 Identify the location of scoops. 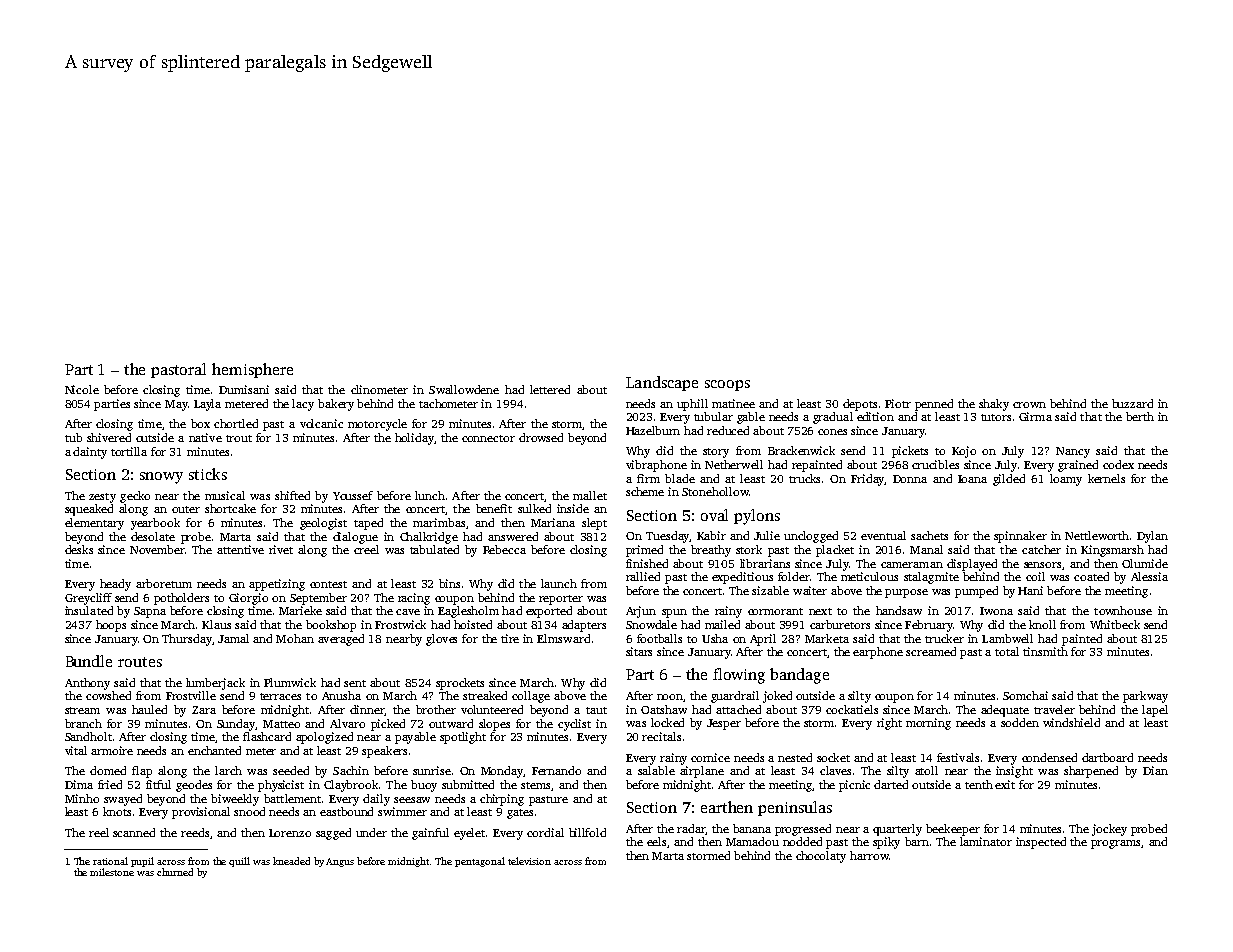
(727, 385).
